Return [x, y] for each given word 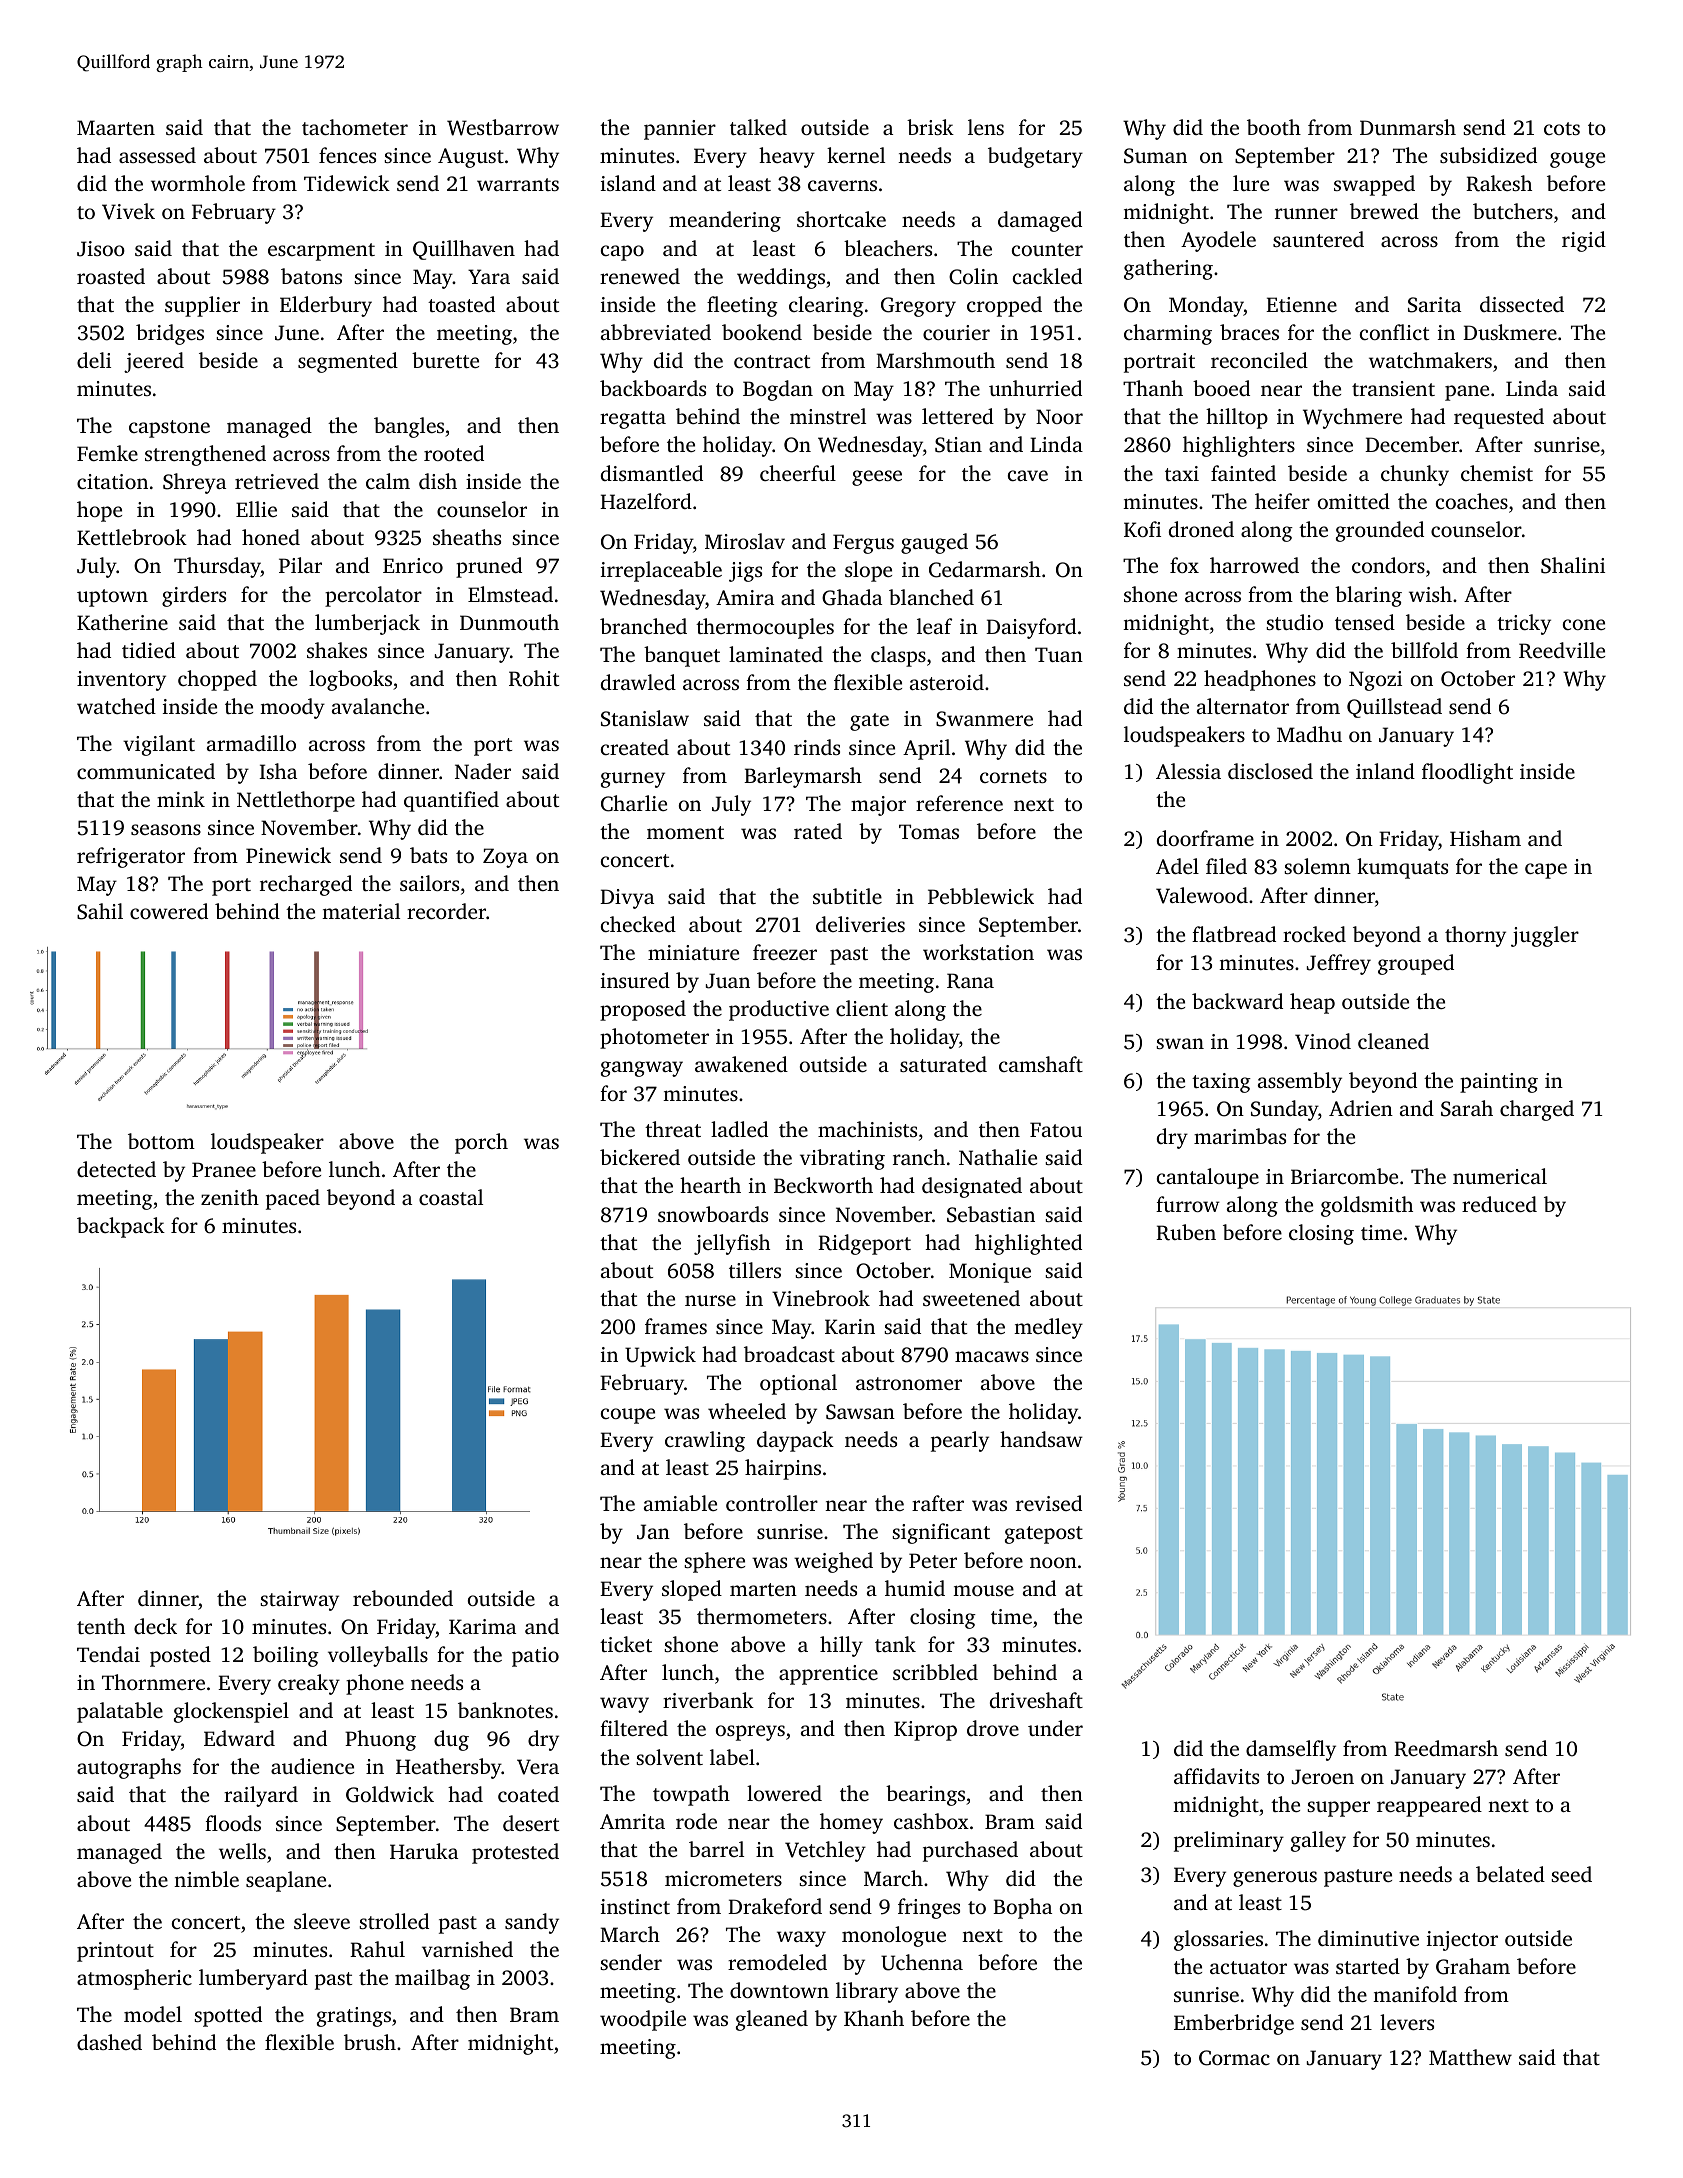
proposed [643, 1010]
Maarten [116, 127]
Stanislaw [645, 718]
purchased [970, 1851]
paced [293, 1199]
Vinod [1323, 1041]
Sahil [100, 911]
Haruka [424, 1851]
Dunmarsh [1408, 127]
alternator [1243, 706]
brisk [930, 127]
